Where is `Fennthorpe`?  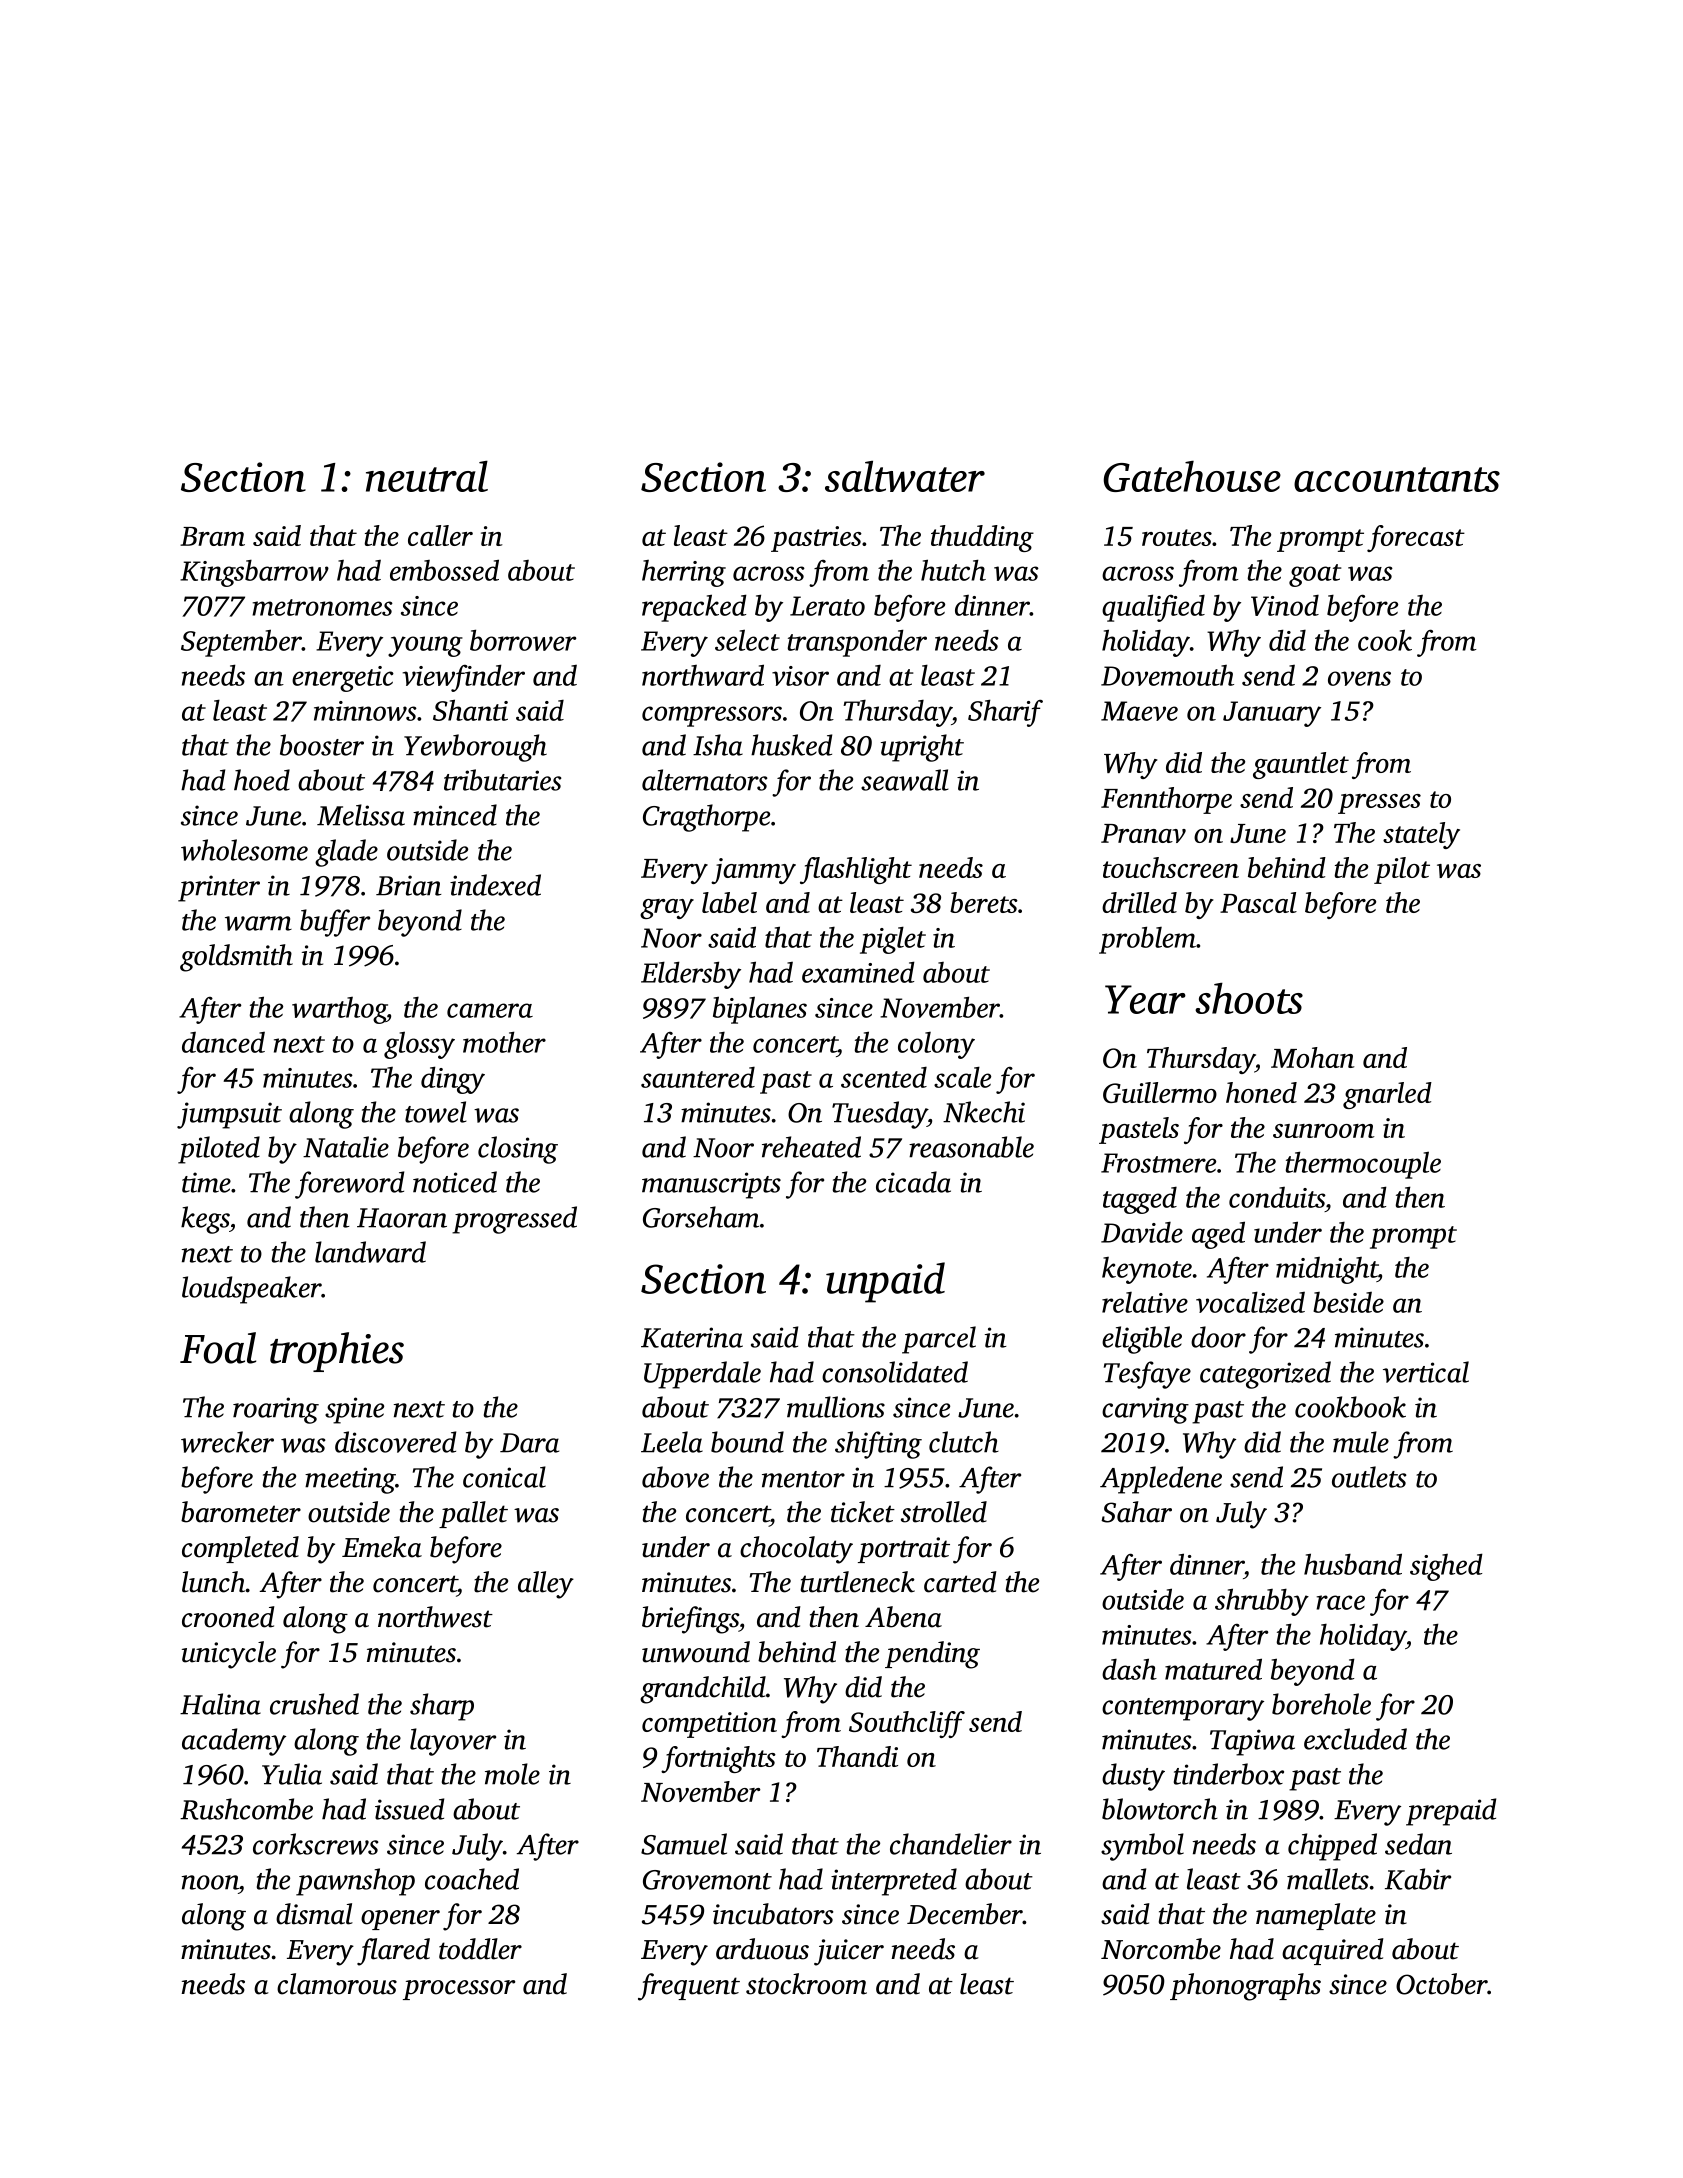
Fennthorpe is located at coordinates (1166, 800).
